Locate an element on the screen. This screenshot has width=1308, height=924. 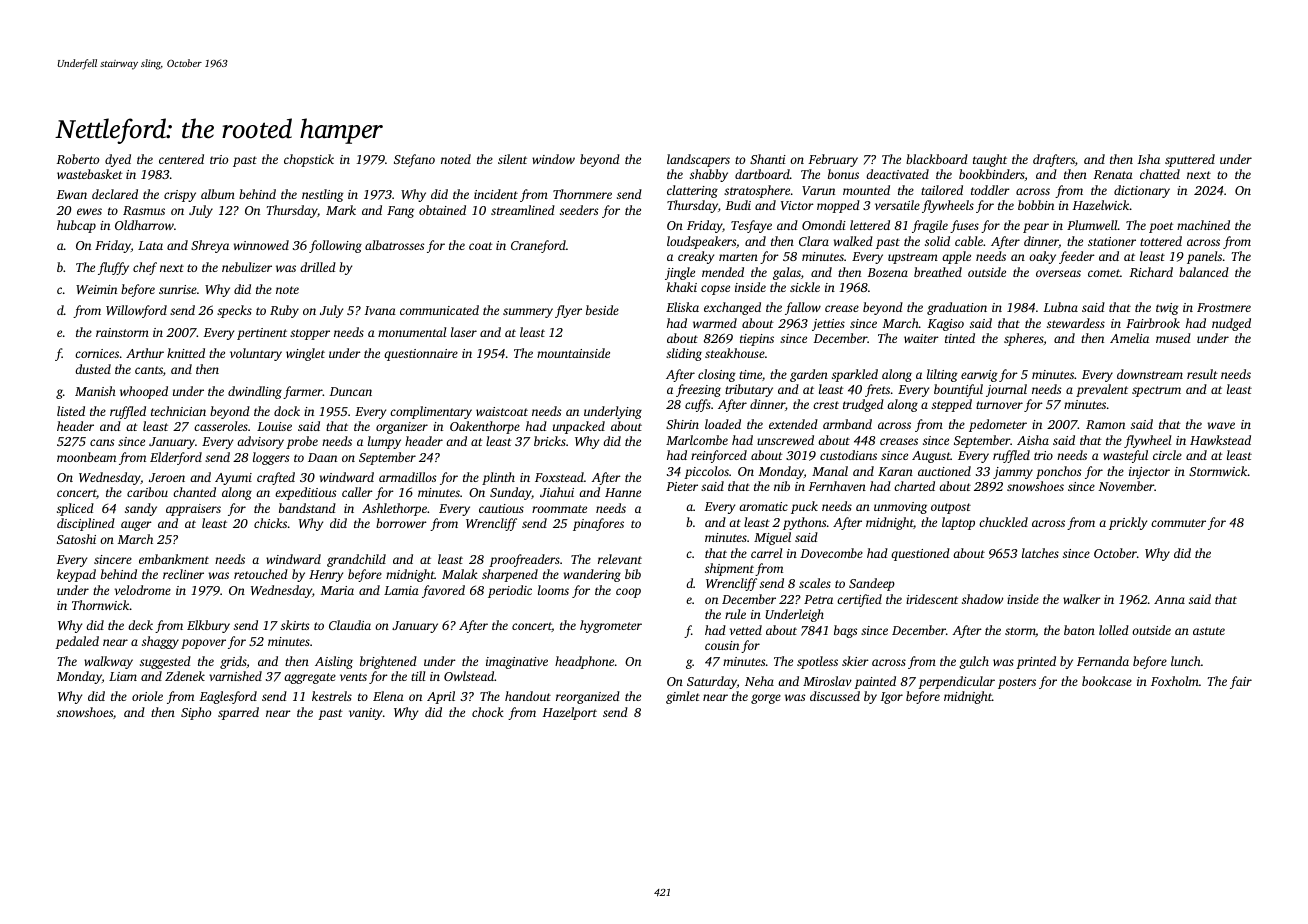
Hazelport is located at coordinates (569, 713).
